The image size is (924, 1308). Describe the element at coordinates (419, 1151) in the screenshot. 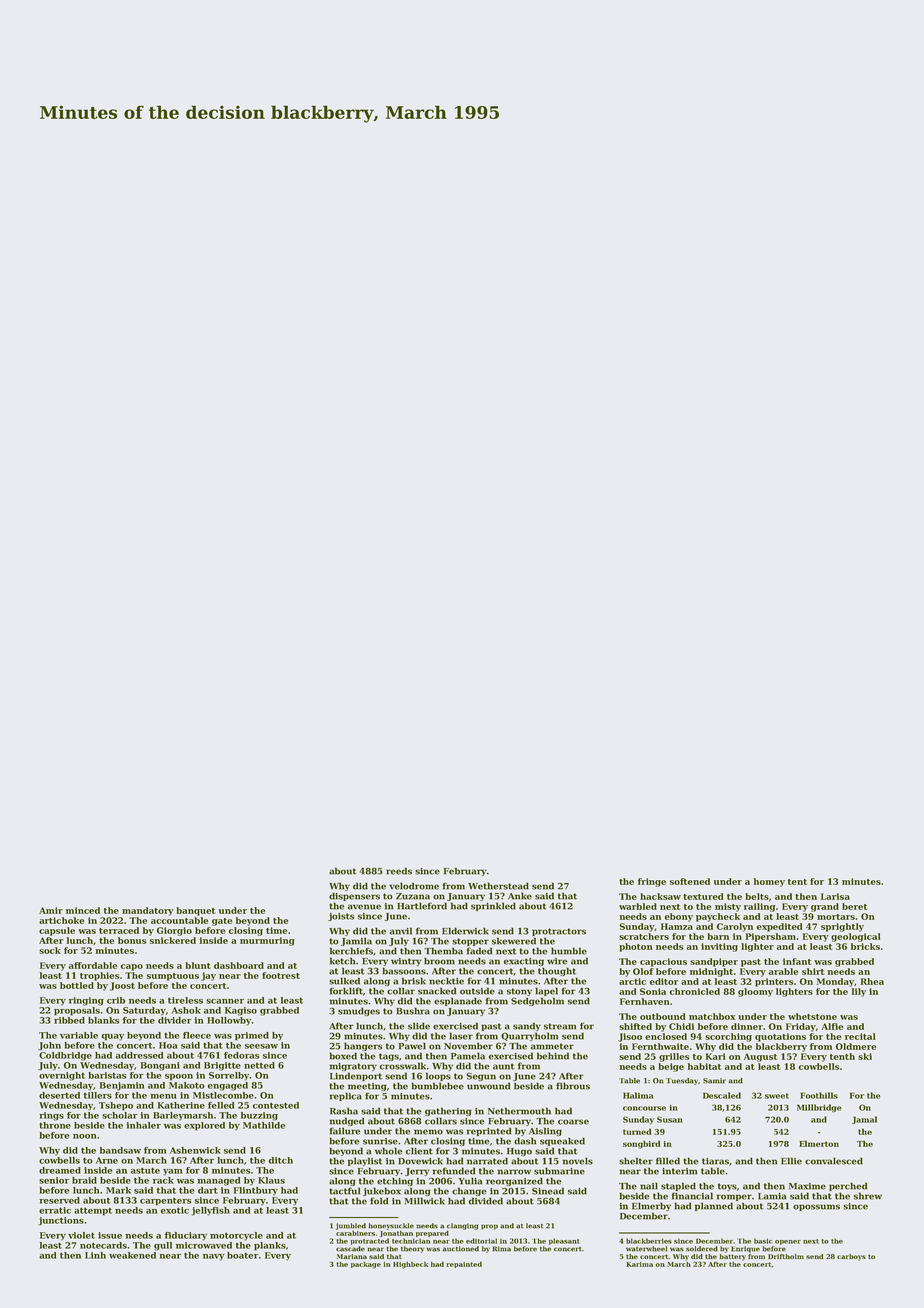

I see `client` at that location.
